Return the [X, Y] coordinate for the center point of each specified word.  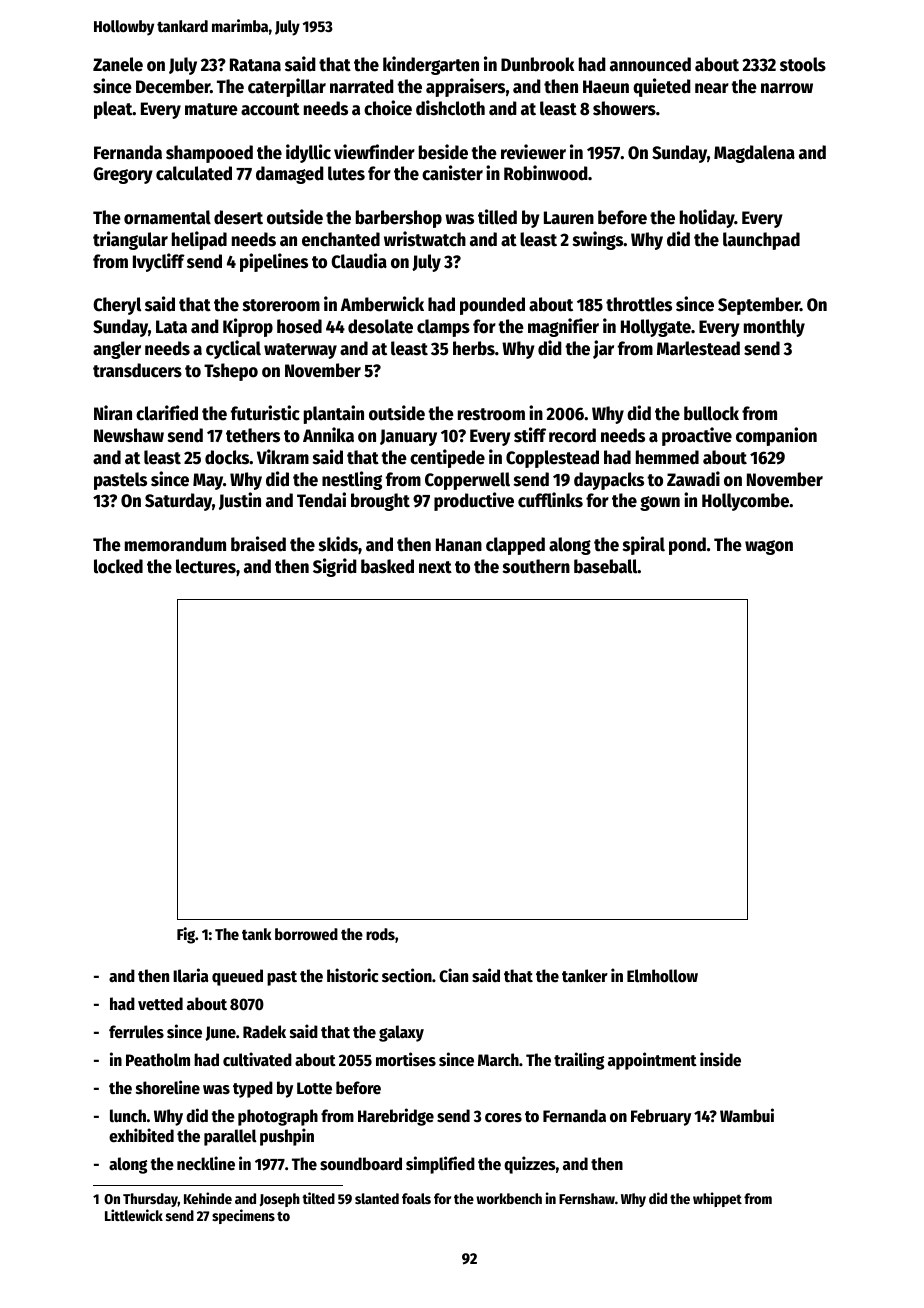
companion [776, 436]
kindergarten [431, 65]
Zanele [118, 64]
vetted [160, 1004]
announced [650, 64]
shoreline [168, 1087]
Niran [113, 413]
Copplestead [552, 459]
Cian [453, 975]
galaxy [401, 1033]
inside [720, 1059]
